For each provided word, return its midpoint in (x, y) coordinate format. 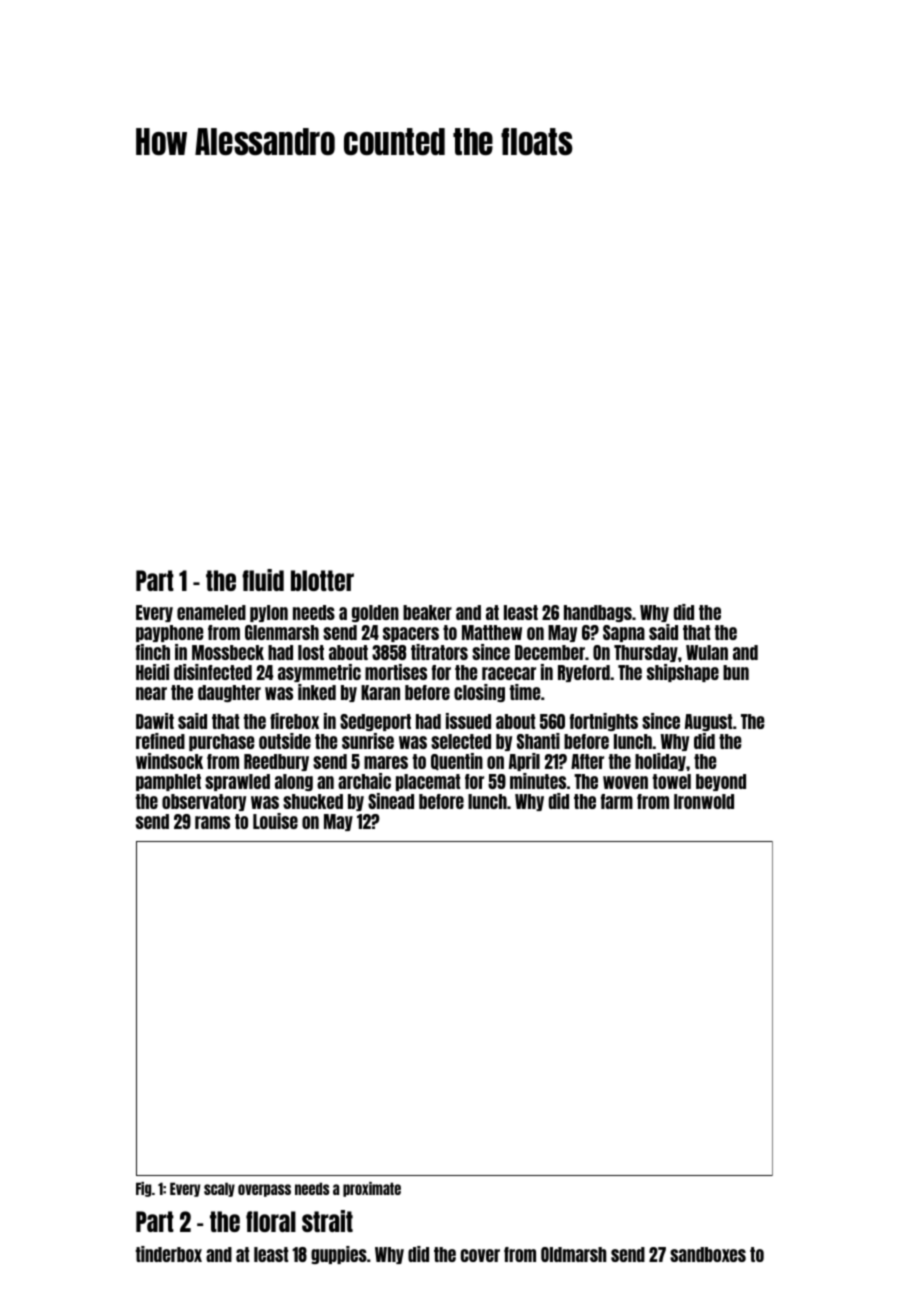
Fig (143, 1189)
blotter (322, 580)
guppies (339, 1255)
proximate (372, 1189)
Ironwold (704, 801)
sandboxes (708, 1254)
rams (212, 822)
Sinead (391, 801)
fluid (263, 580)
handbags (598, 613)
